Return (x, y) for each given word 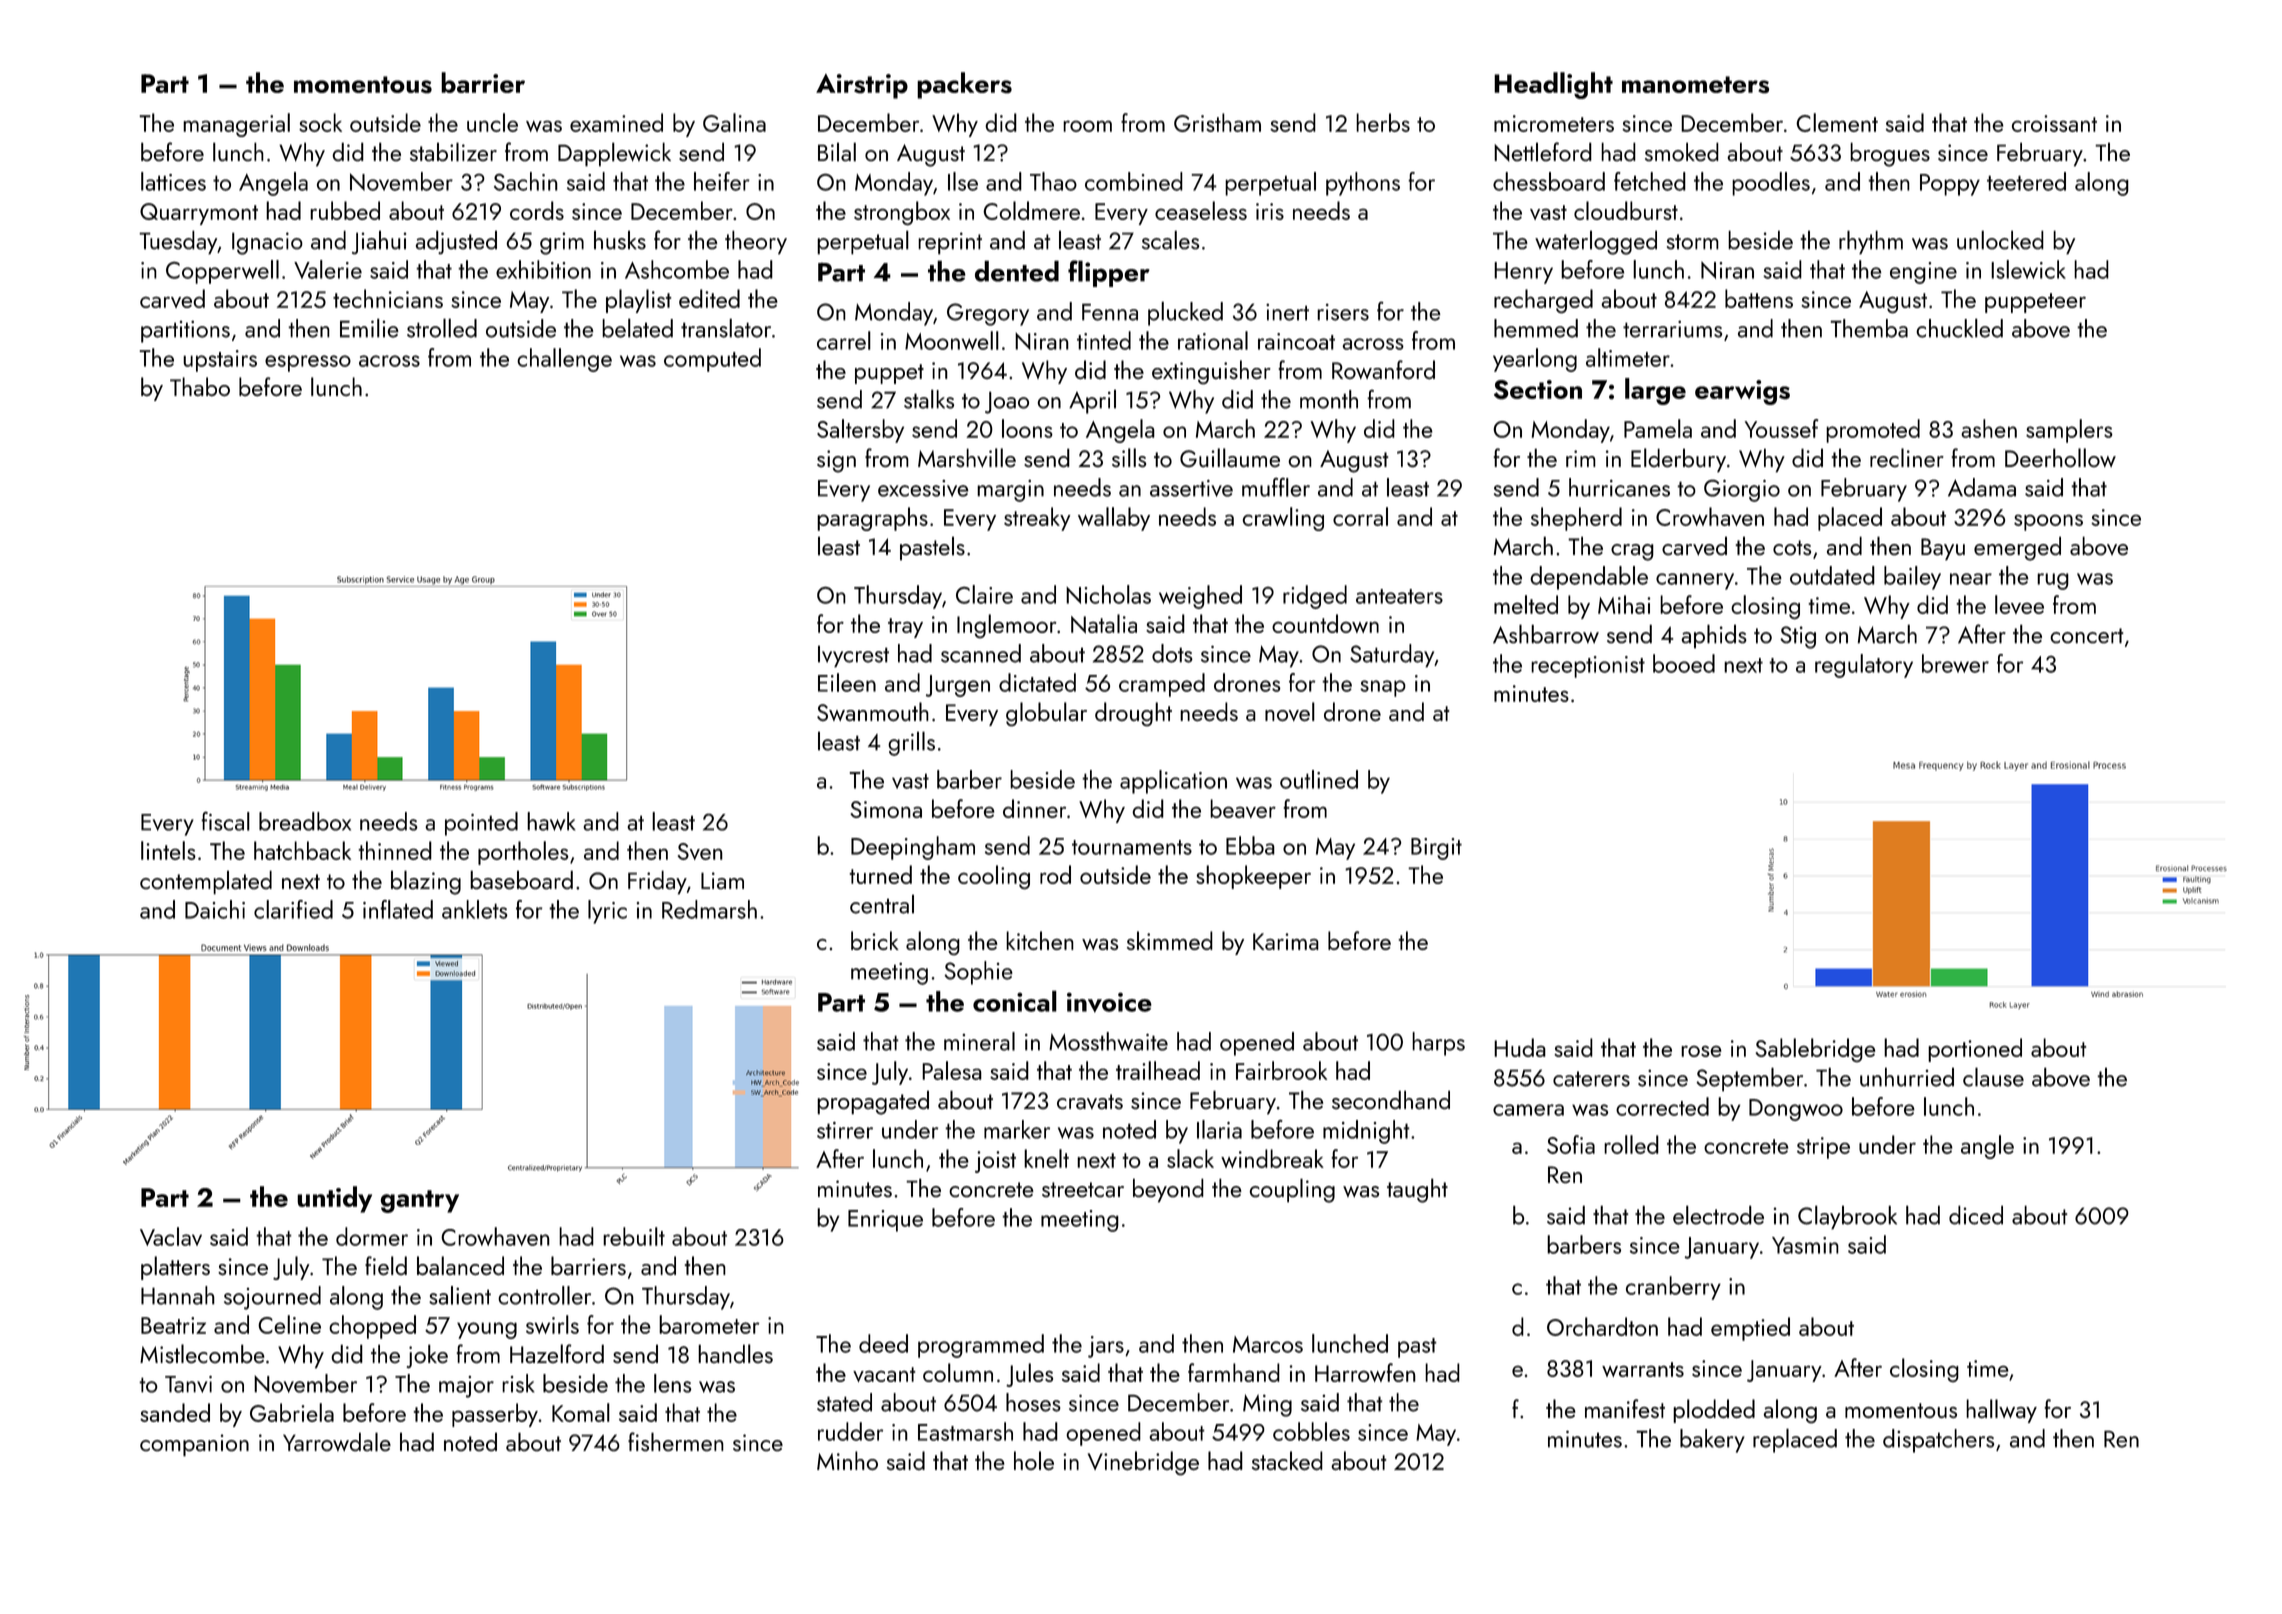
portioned (1975, 1050)
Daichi (215, 909)
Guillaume (1230, 457)
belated (637, 328)
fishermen (675, 1441)
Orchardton (1602, 1326)
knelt (1046, 1158)
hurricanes (1619, 487)
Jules (1029, 1375)
